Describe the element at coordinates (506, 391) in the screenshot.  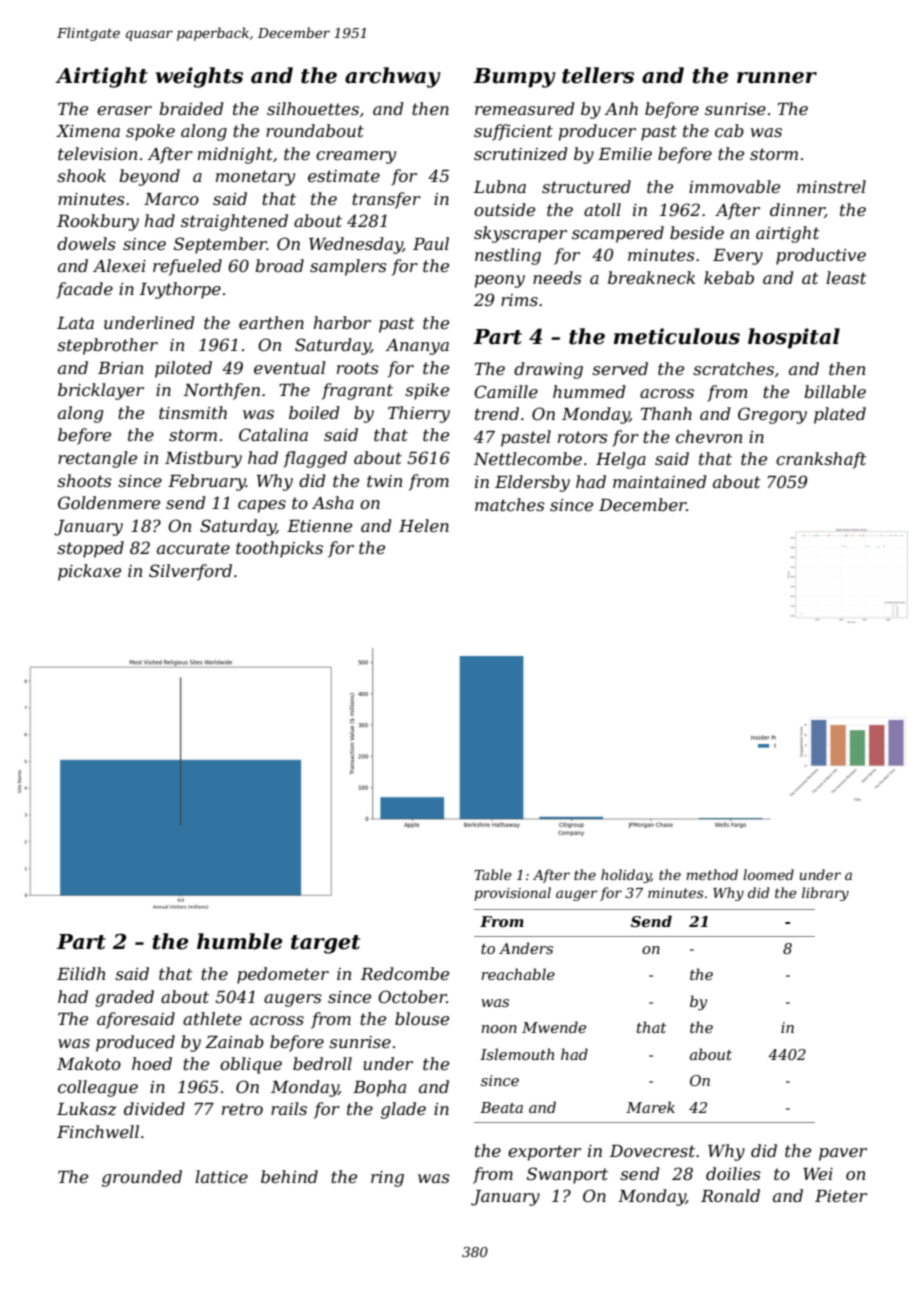
I see `Camille` at that location.
